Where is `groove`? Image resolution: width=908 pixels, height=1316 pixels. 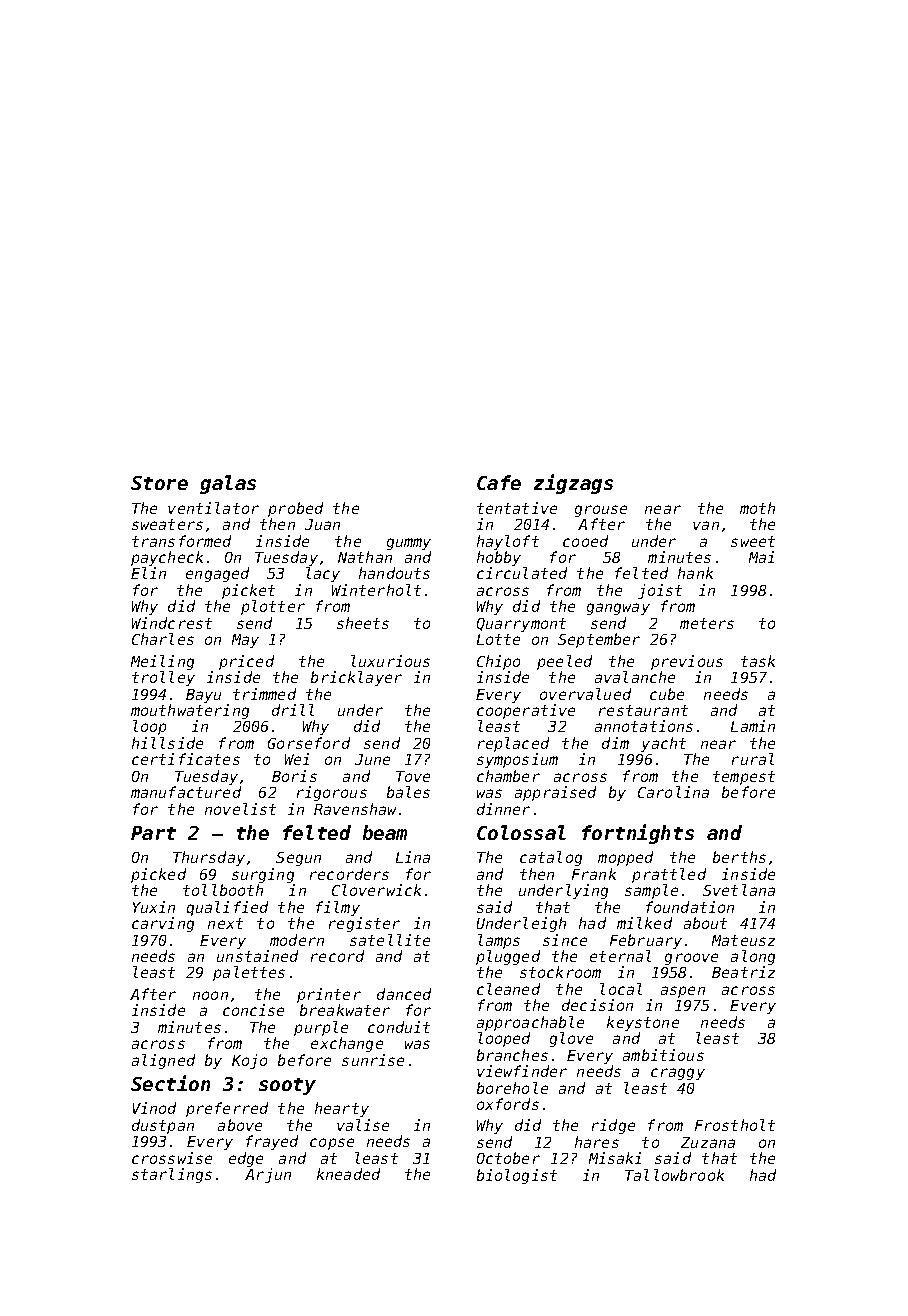 groove is located at coordinates (691, 959).
